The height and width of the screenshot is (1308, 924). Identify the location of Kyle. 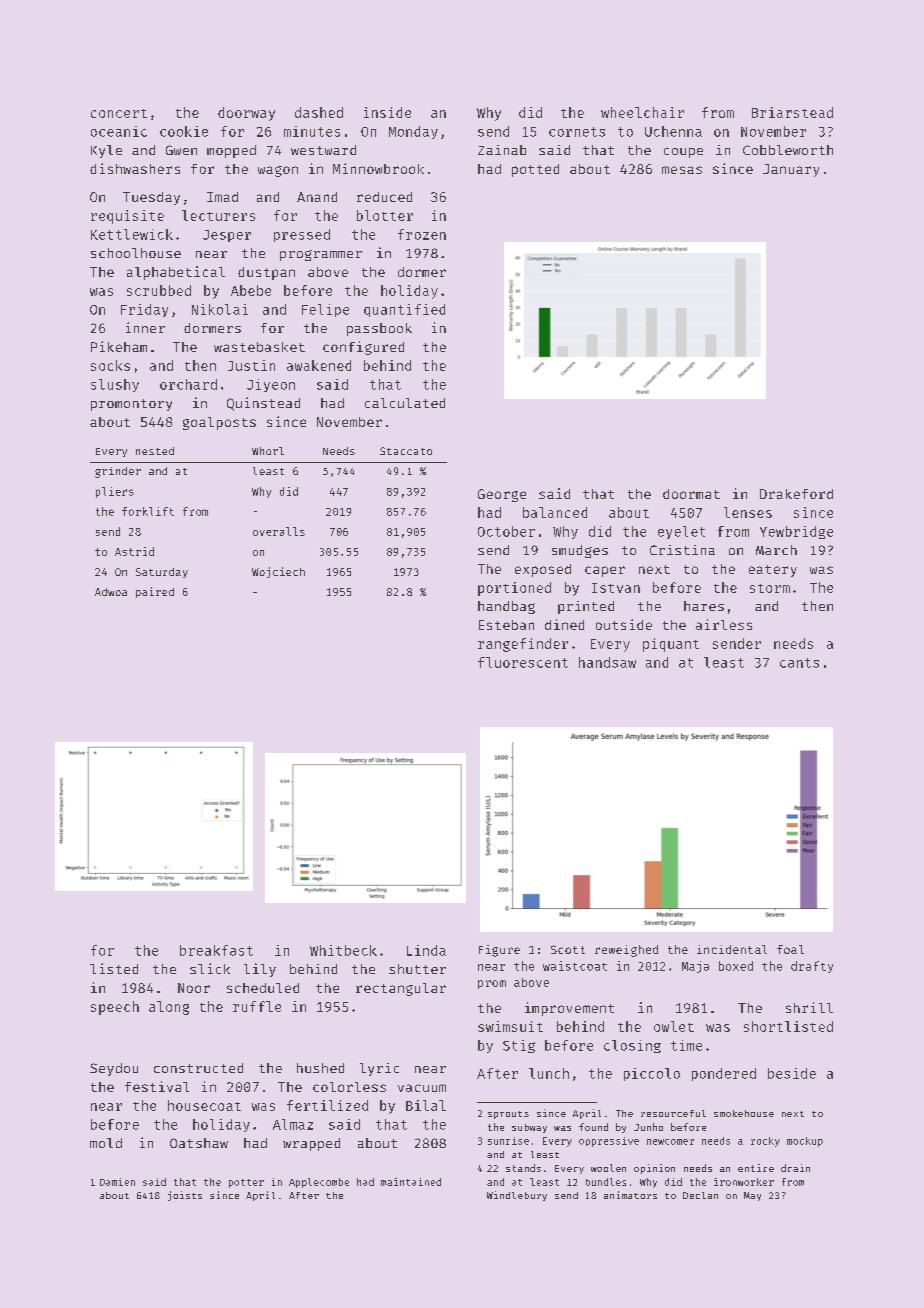
(106, 151).
